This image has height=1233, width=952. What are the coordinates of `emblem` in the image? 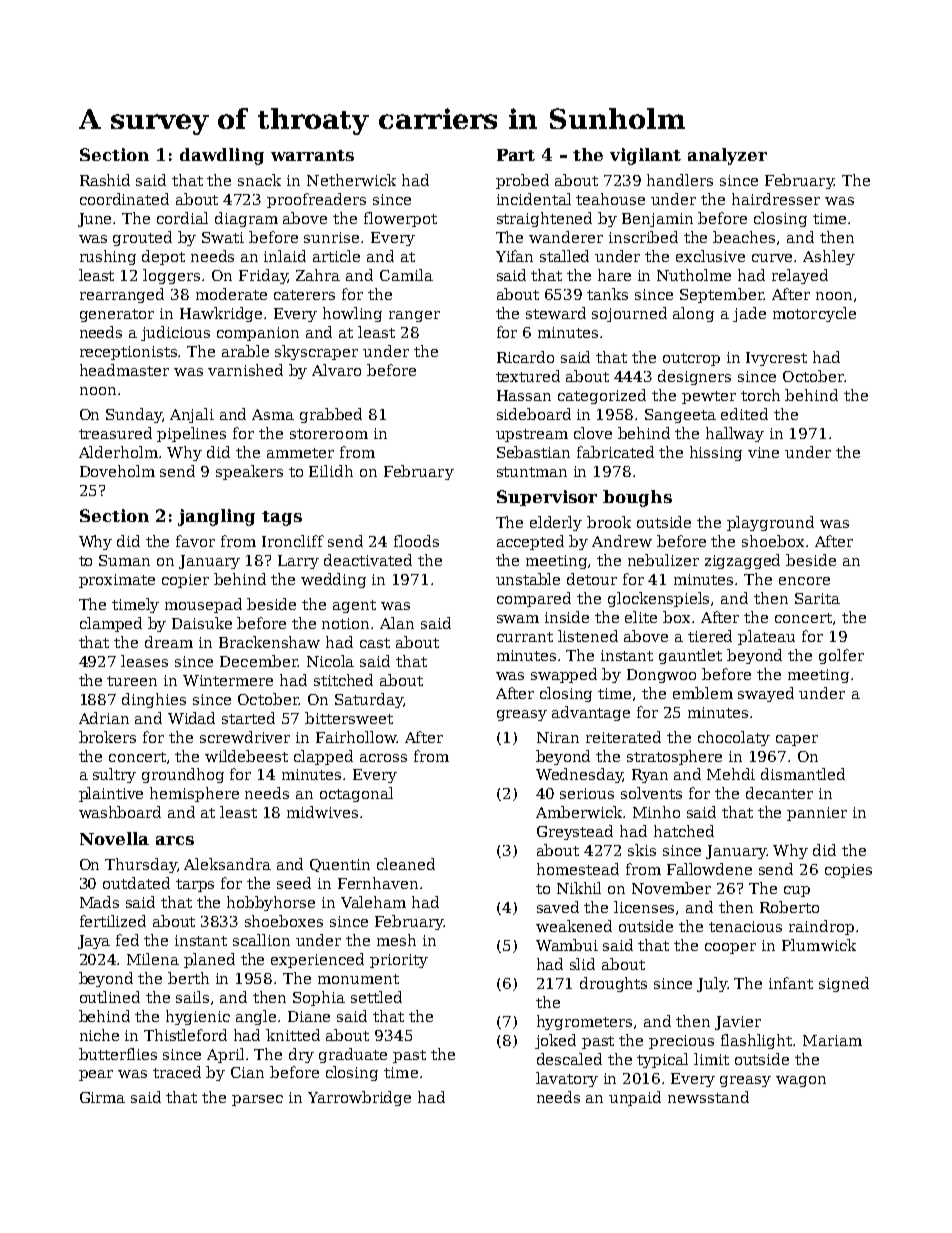 It's located at (703, 693).
